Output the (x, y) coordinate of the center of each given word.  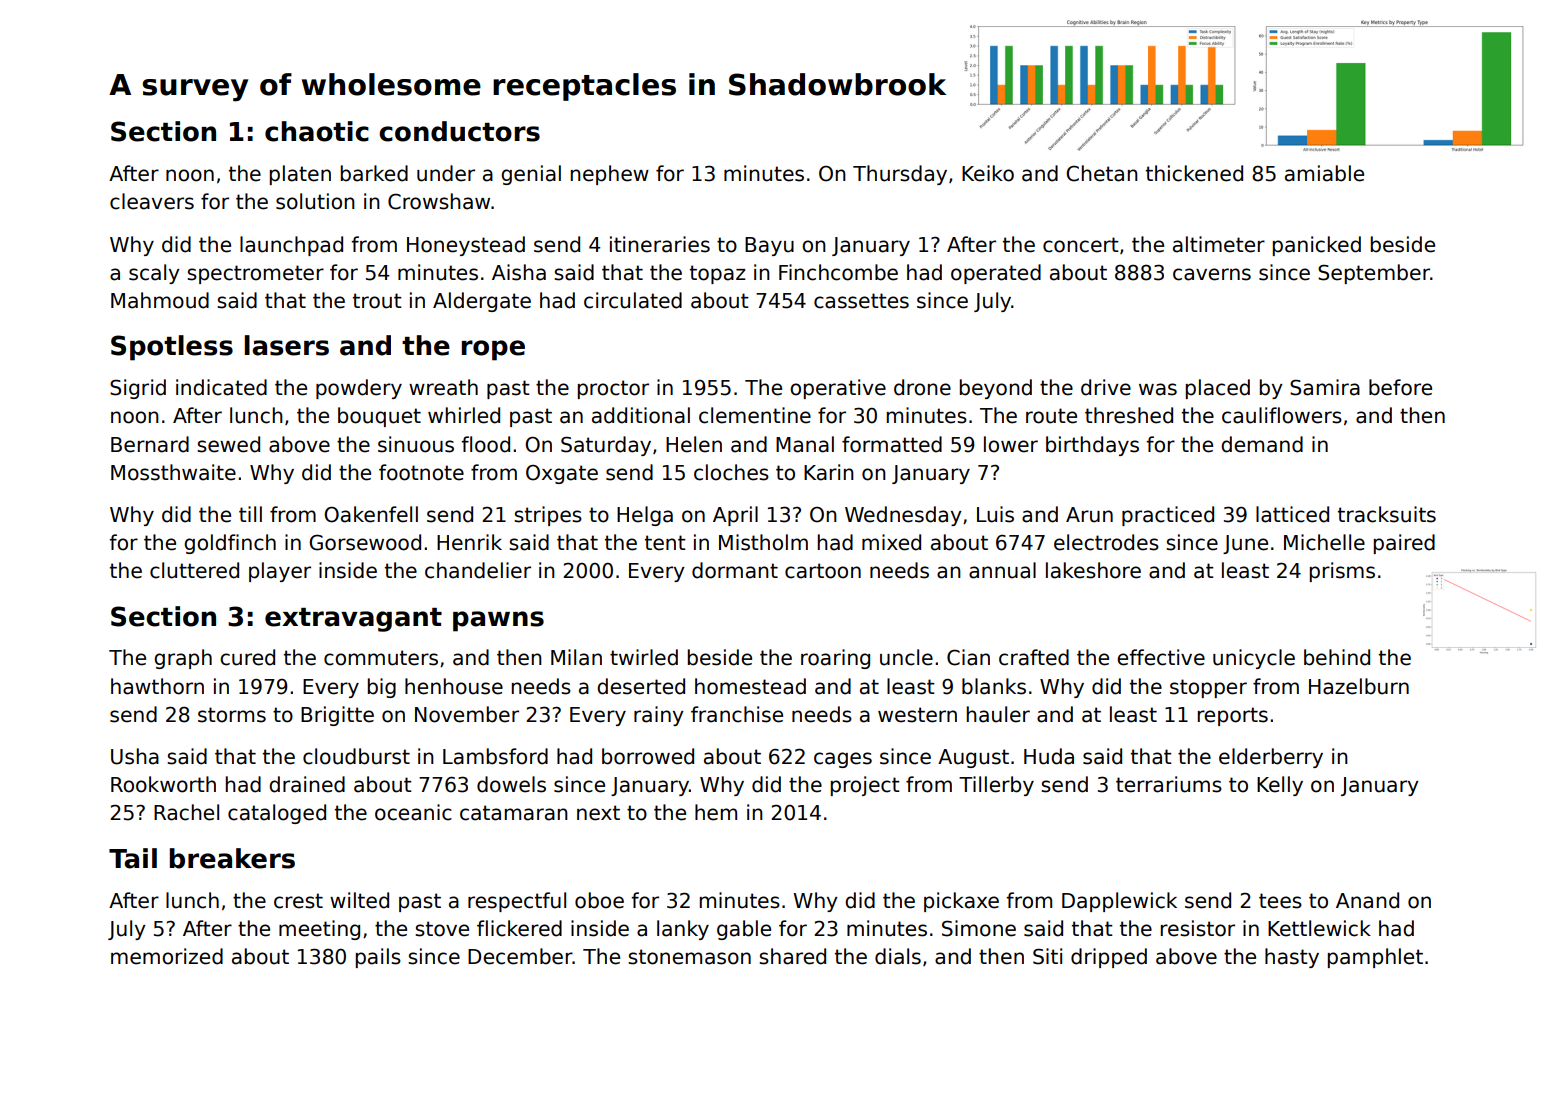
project (865, 786)
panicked (1317, 246)
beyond (996, 389)
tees (1280, 901)
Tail (133, 858)
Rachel (186, 812)
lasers (286, 345)
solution (315, 201)
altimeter (1219, 244)
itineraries (660, 244)
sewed (228, 444)
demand (1262, 444)
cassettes (861, 301)
